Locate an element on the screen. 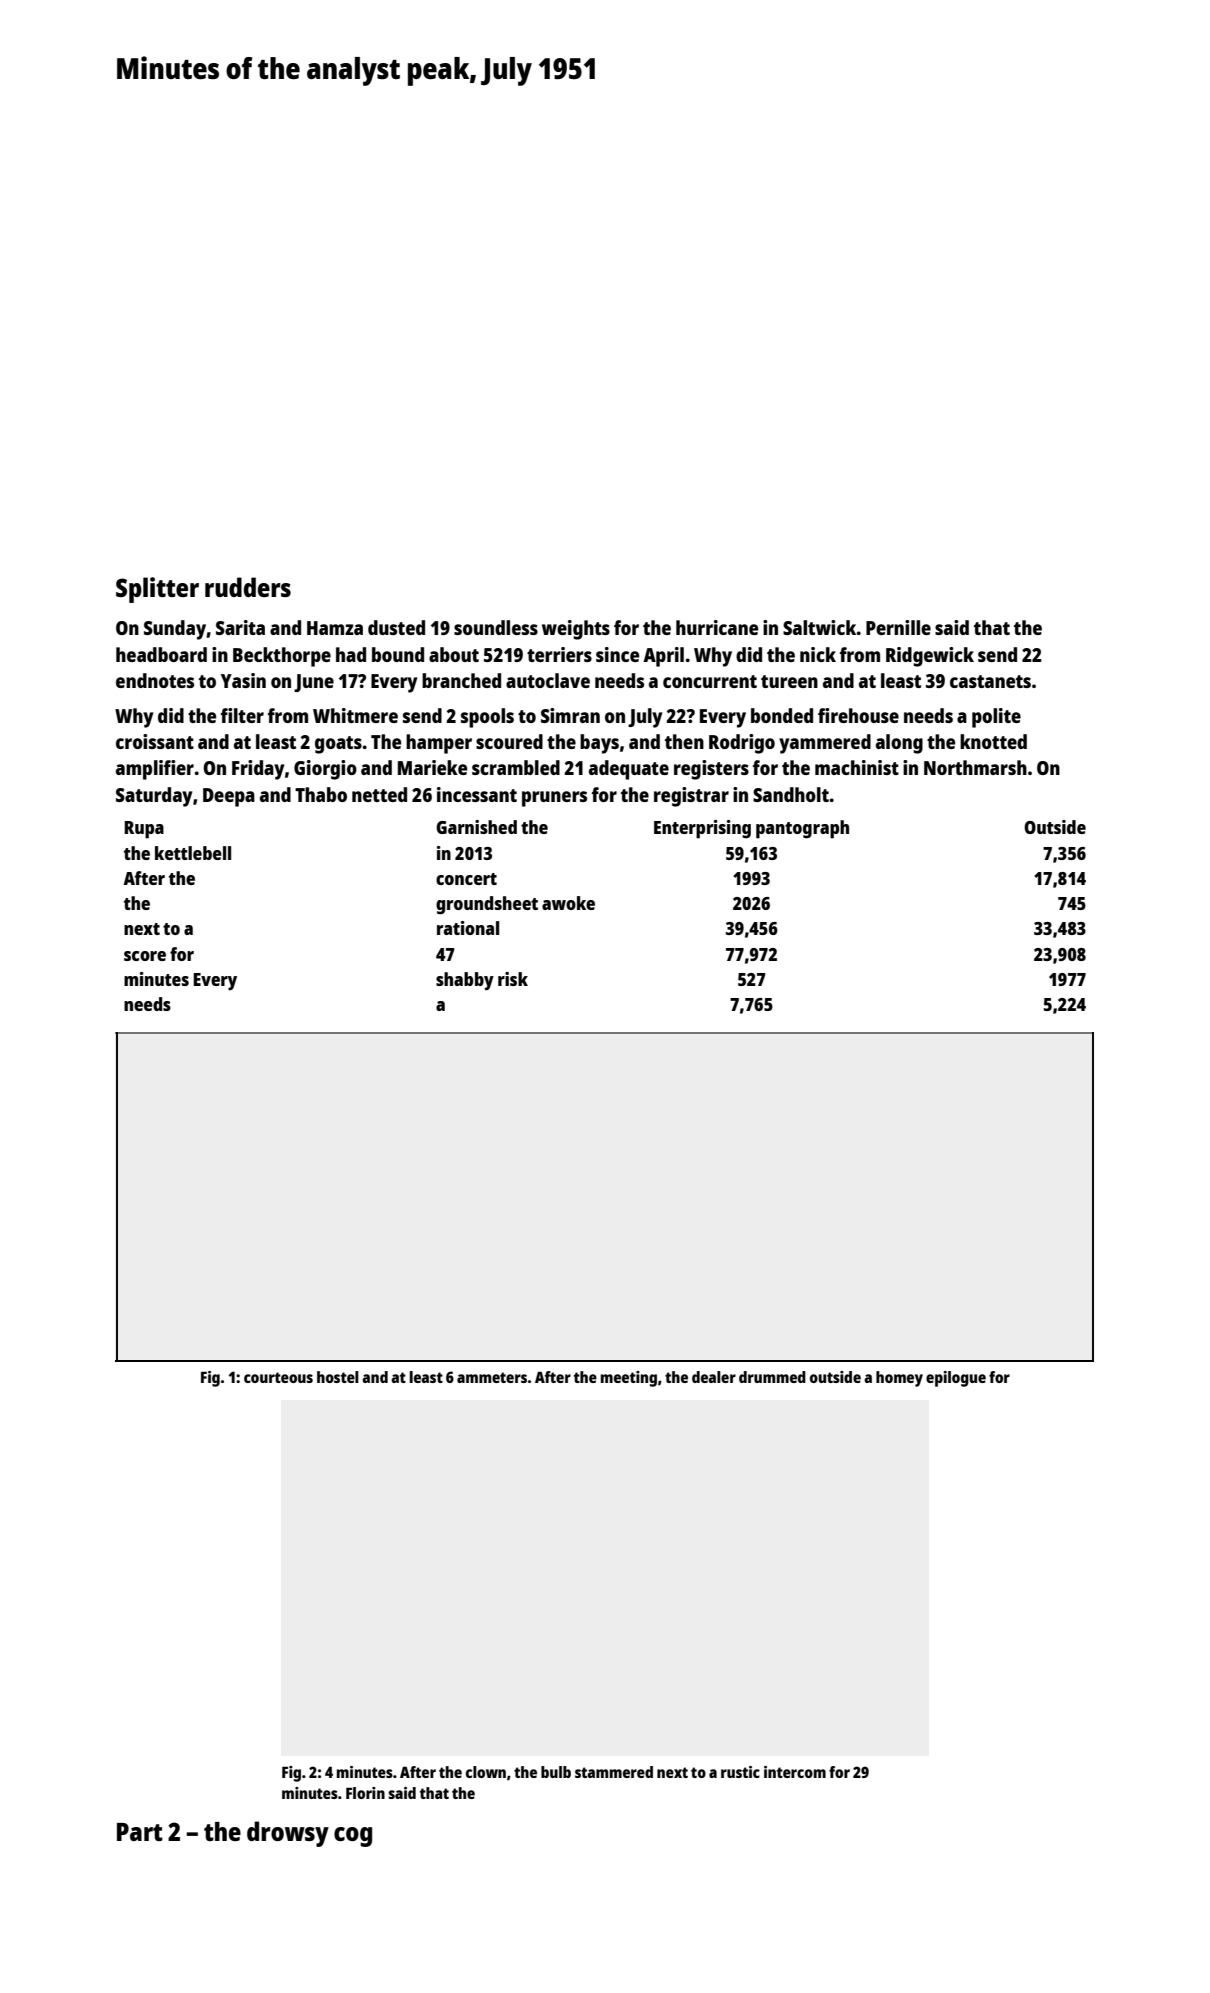 The image size is (1210, 1993). stammered is located at coordinates (614, 1772).
